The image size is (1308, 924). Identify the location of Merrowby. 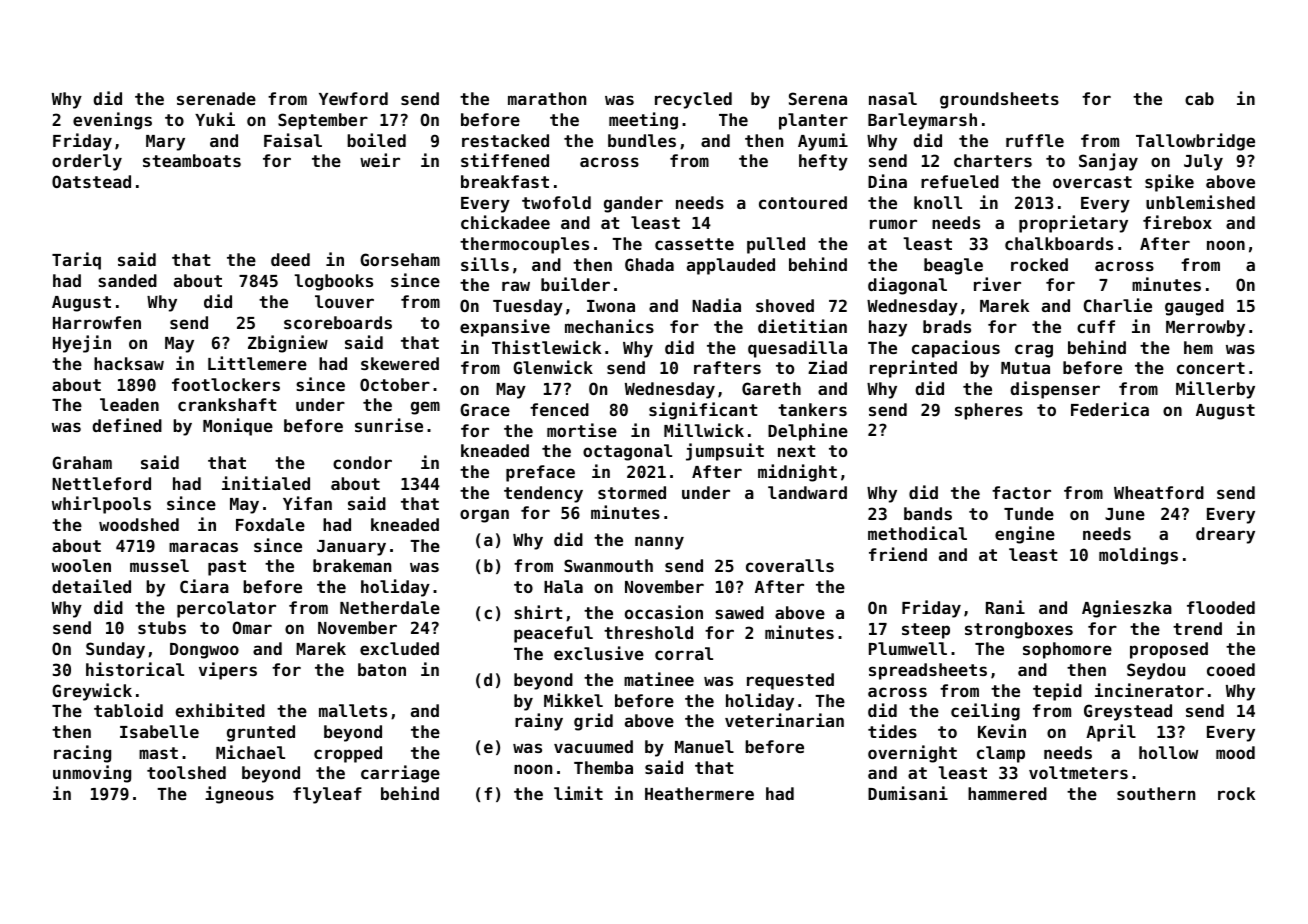
(1205, 328).
